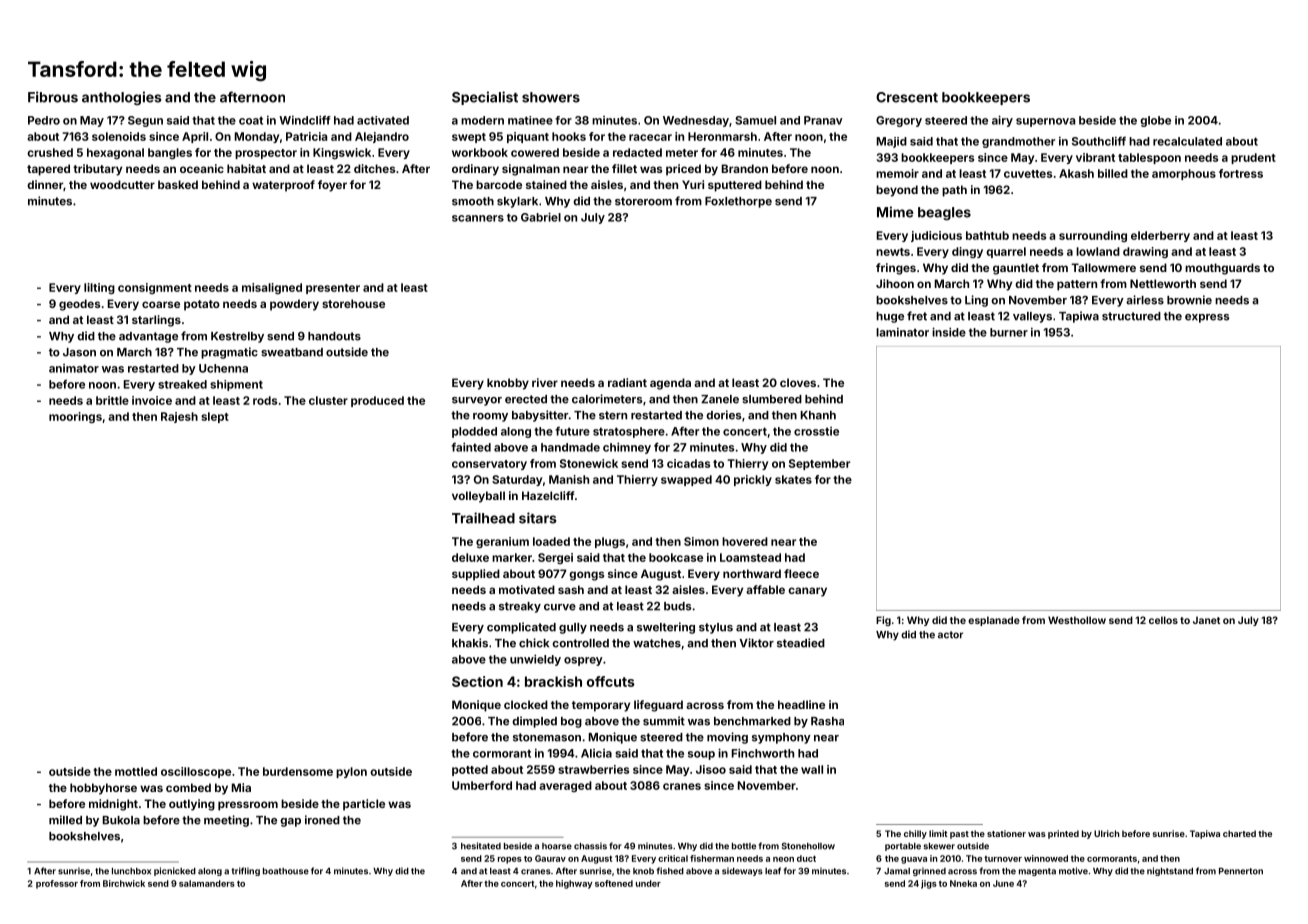 This screenshot has width=1308, height=924. Describe the element at coordinates (658, 706) in the screenshot. I see `lifeguard` at that location.
